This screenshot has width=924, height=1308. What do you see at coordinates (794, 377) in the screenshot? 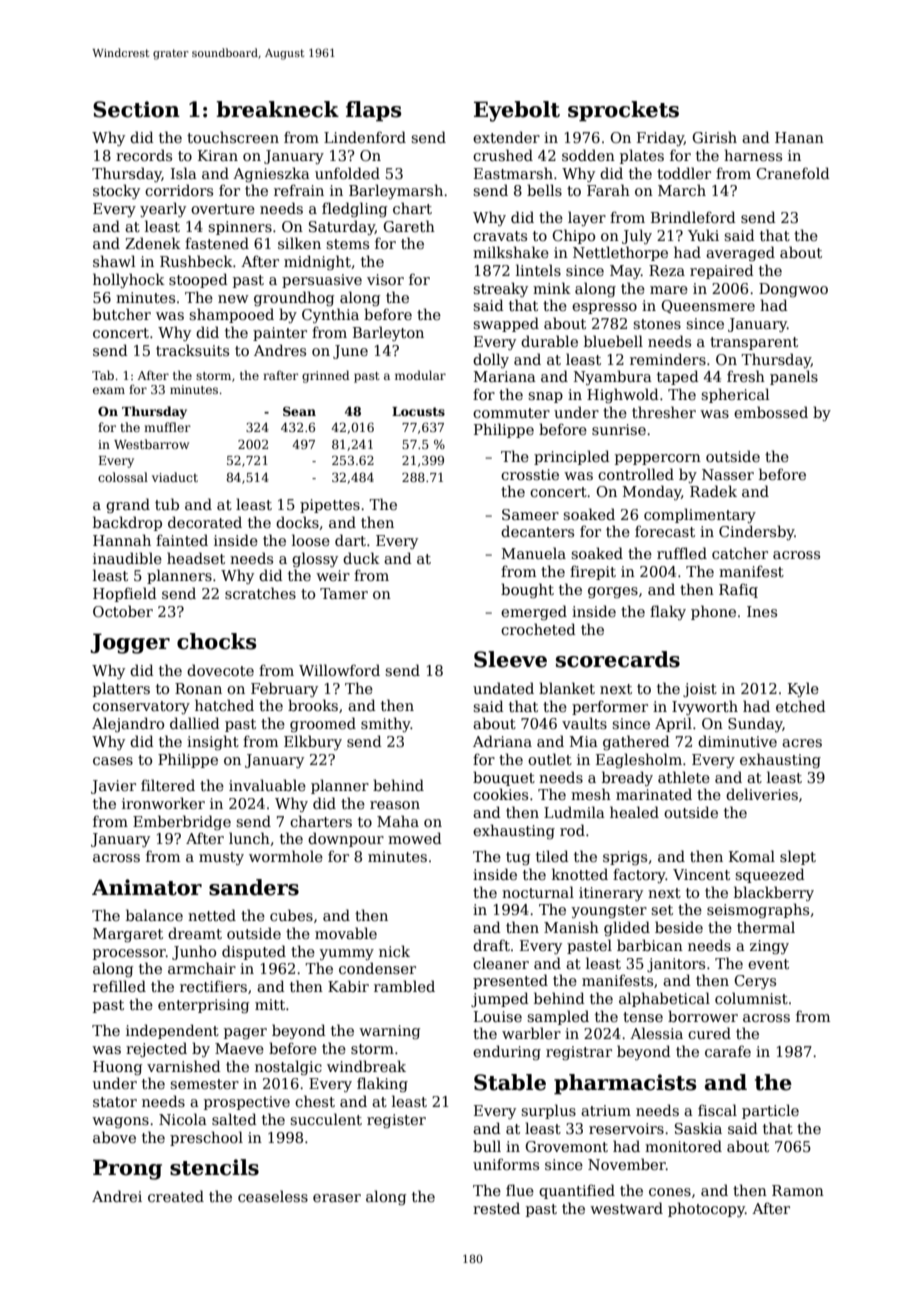
I see `panels` at bounding box center [794, 377].
